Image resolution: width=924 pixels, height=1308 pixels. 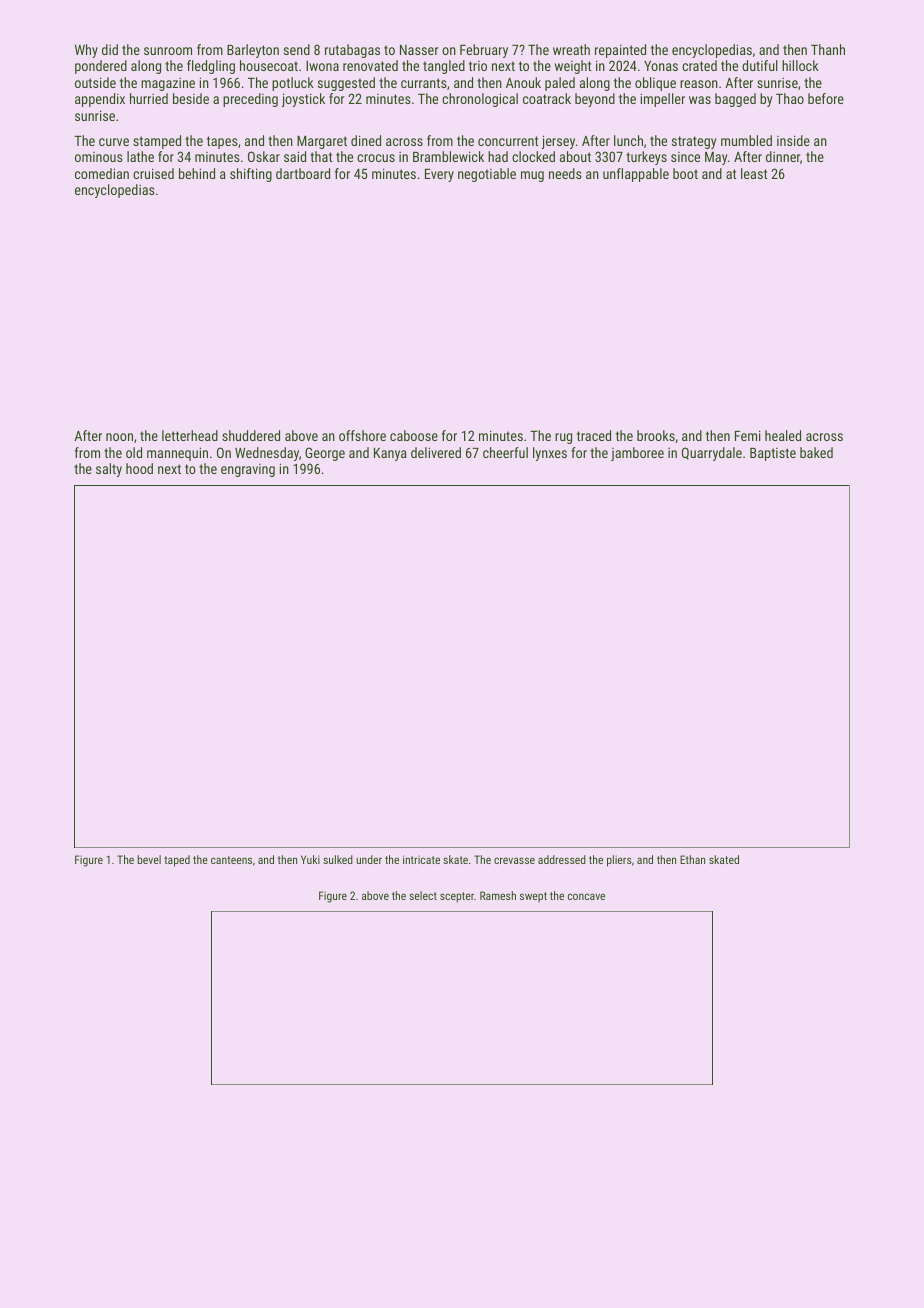 What do you see at coordinates (102, 173) in the document?
I see `comedian` at bounding box center [102, 173].
